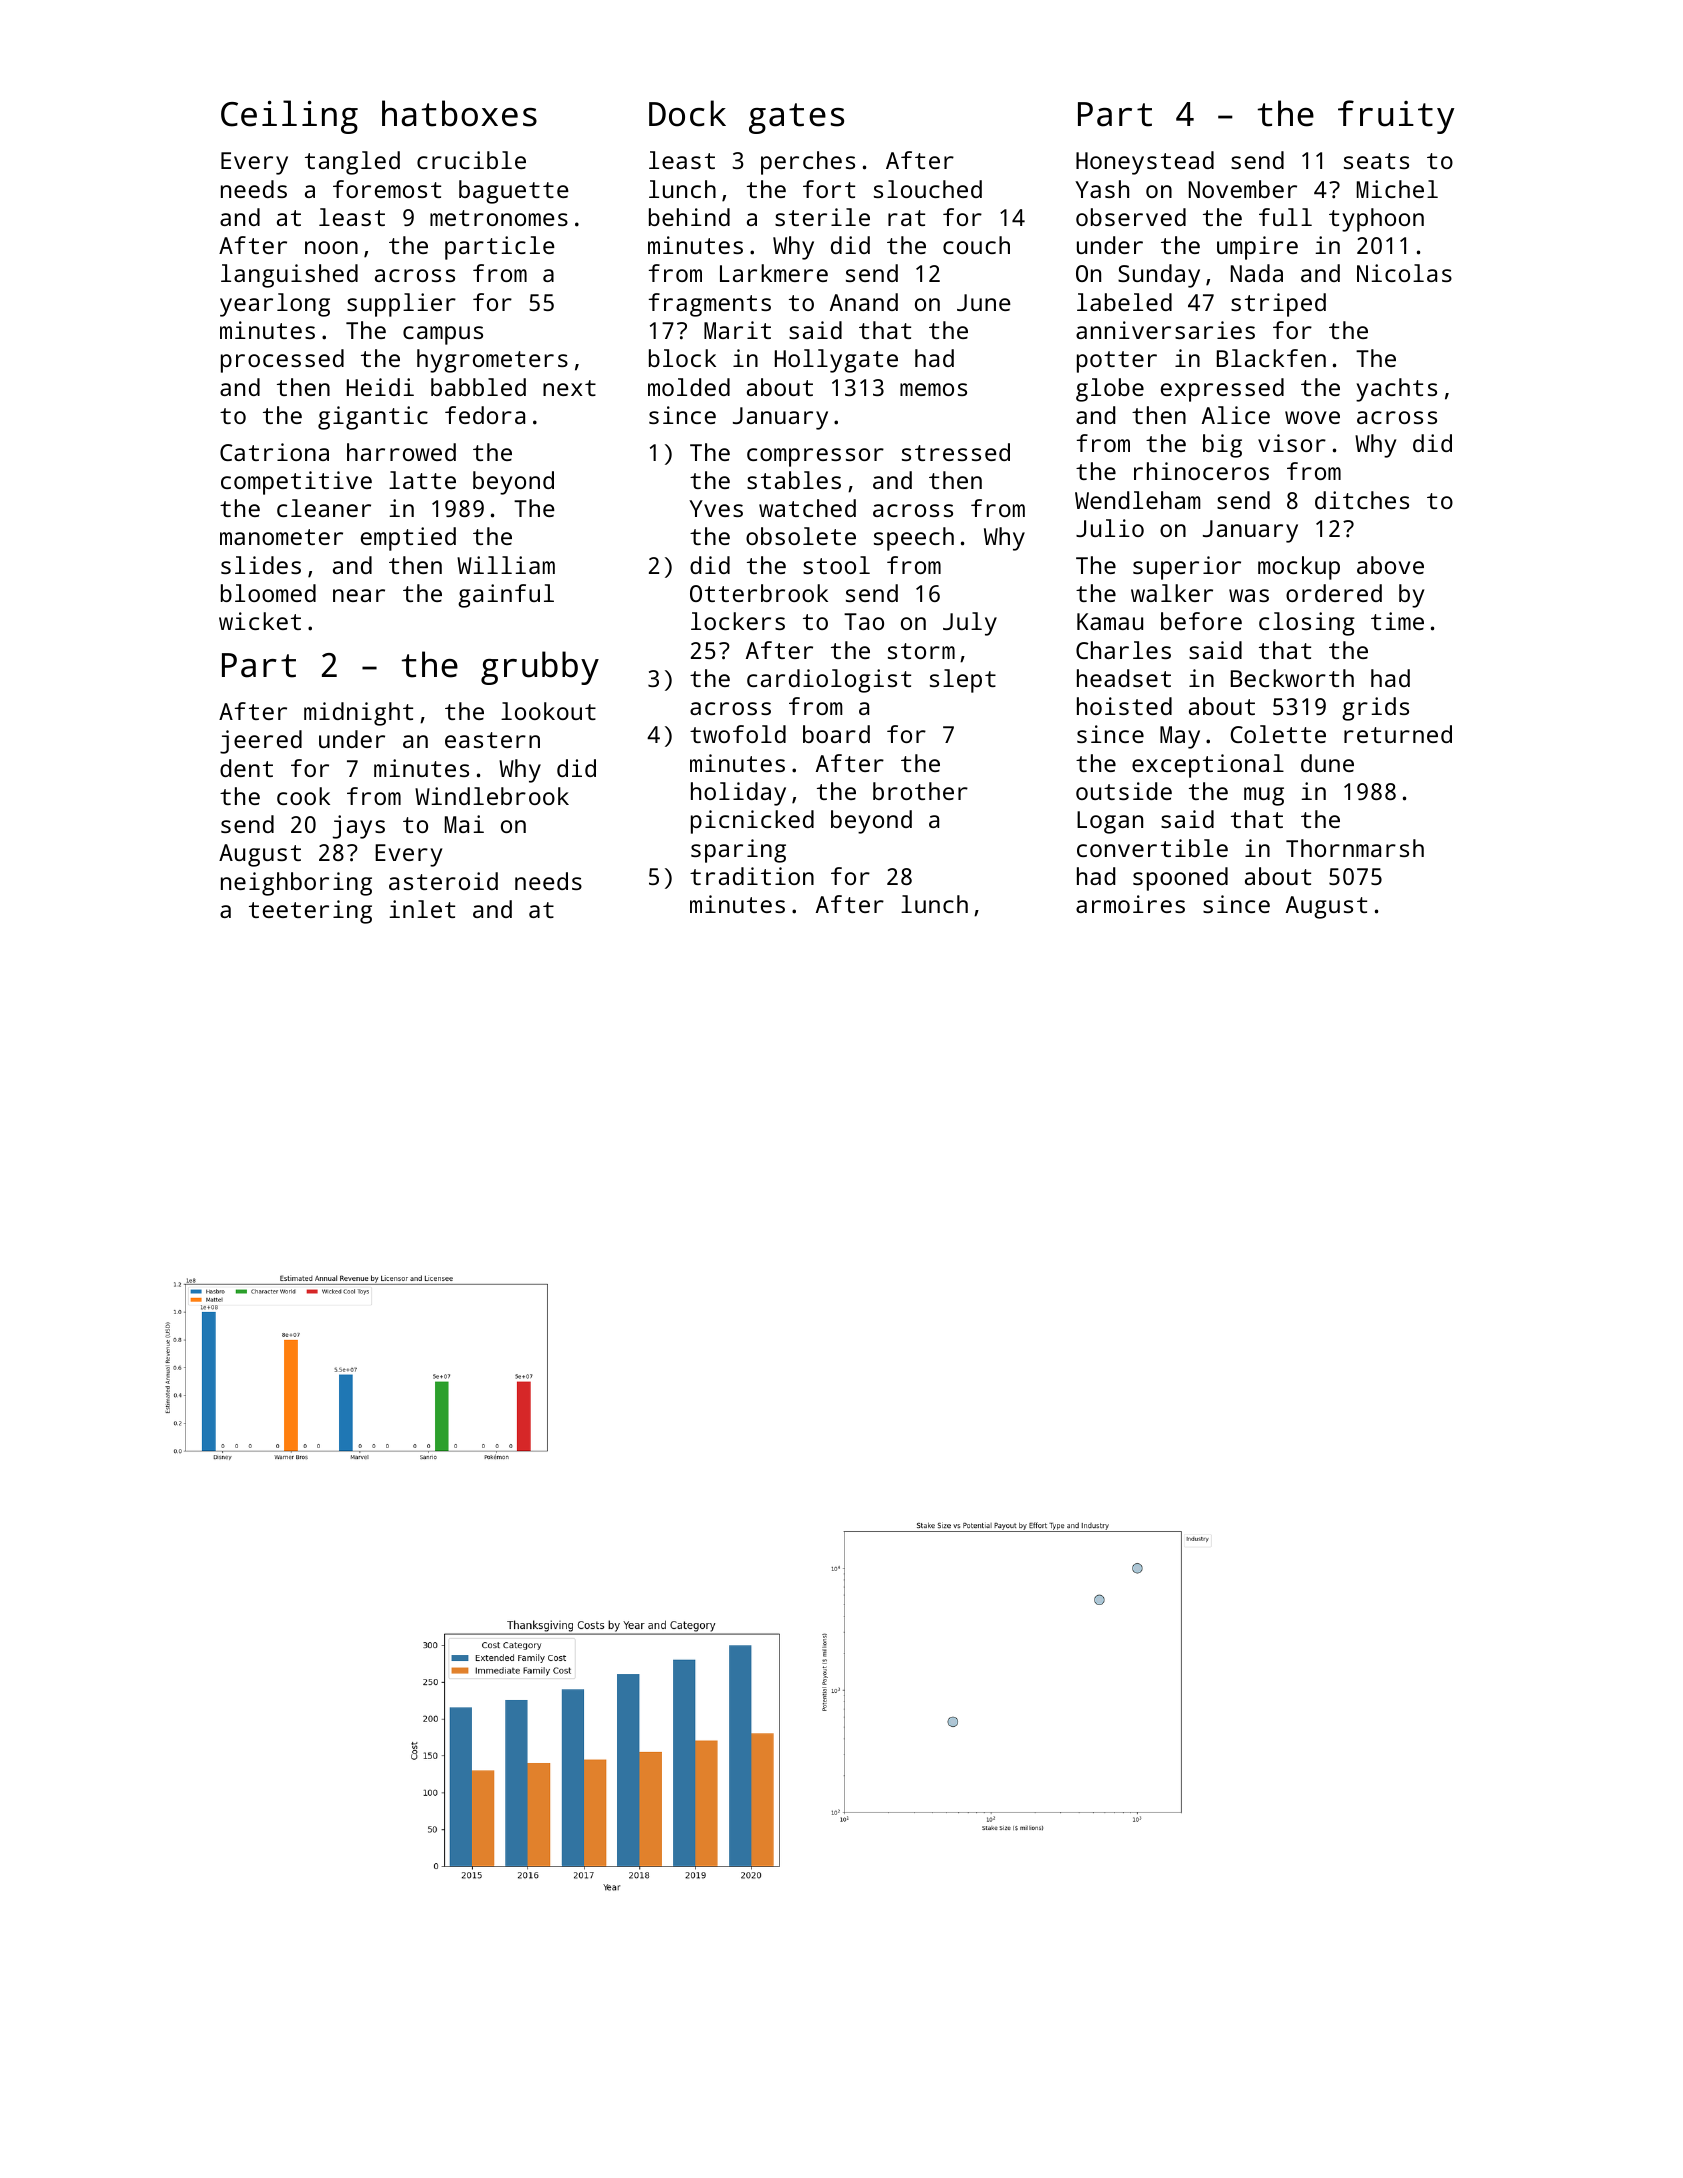 The width and height of the page is (1683, 2178). Describe the element at coordinates (1397, 621) in the page. I see `time` at that location.
